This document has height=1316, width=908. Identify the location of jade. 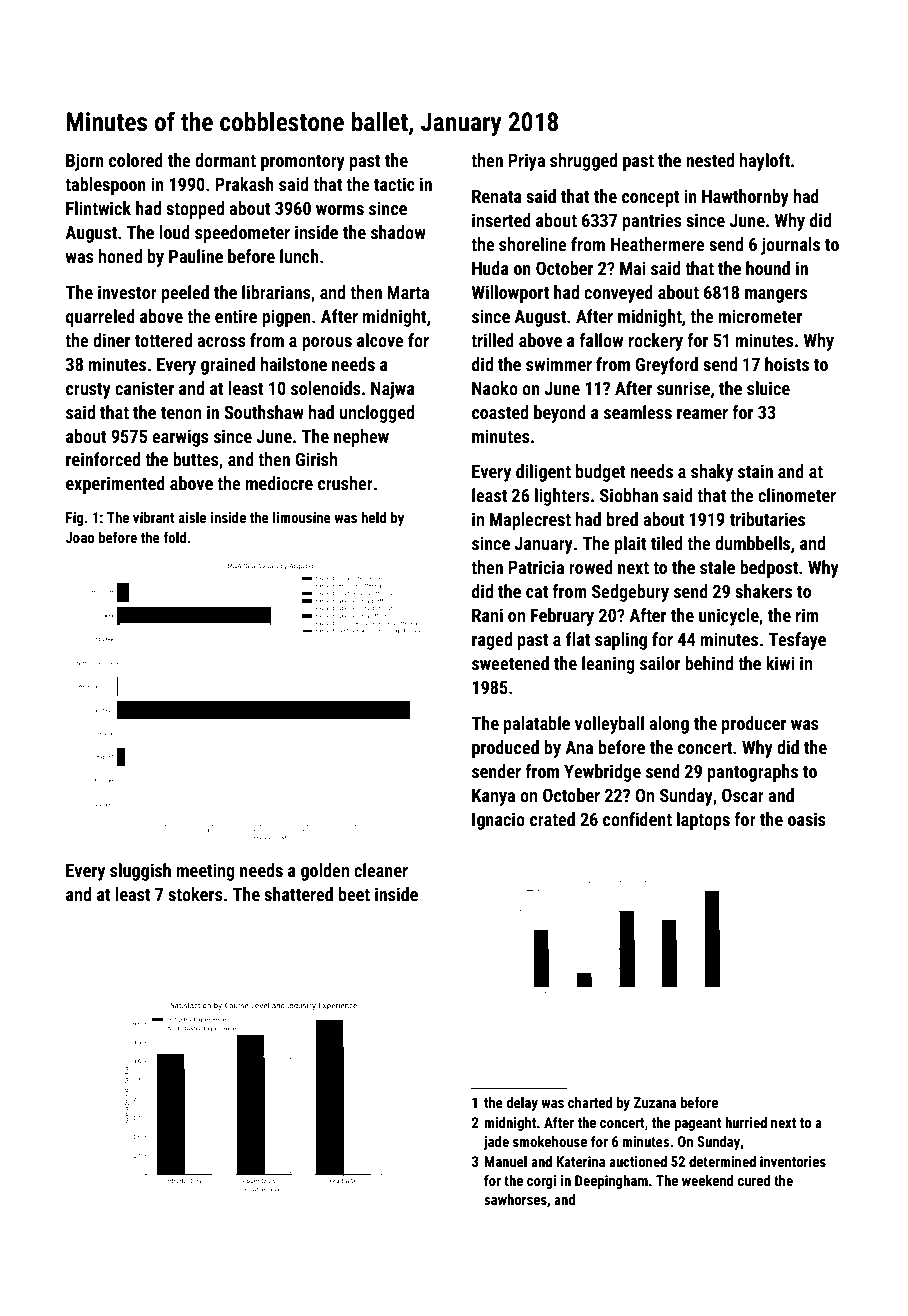
(496, 1143).
